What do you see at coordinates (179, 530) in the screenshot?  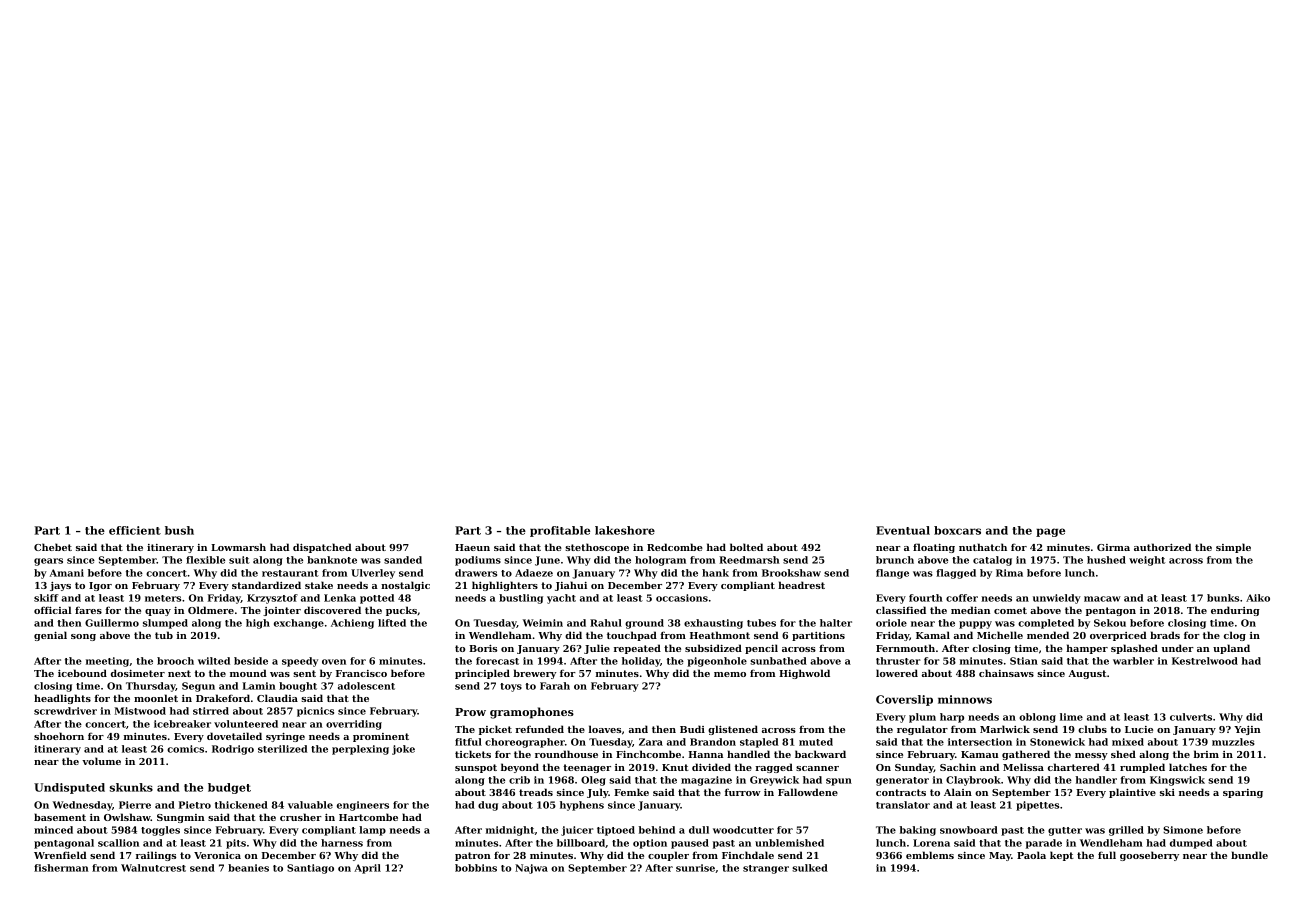 I see `bush` at bounding box center [179, 530].
